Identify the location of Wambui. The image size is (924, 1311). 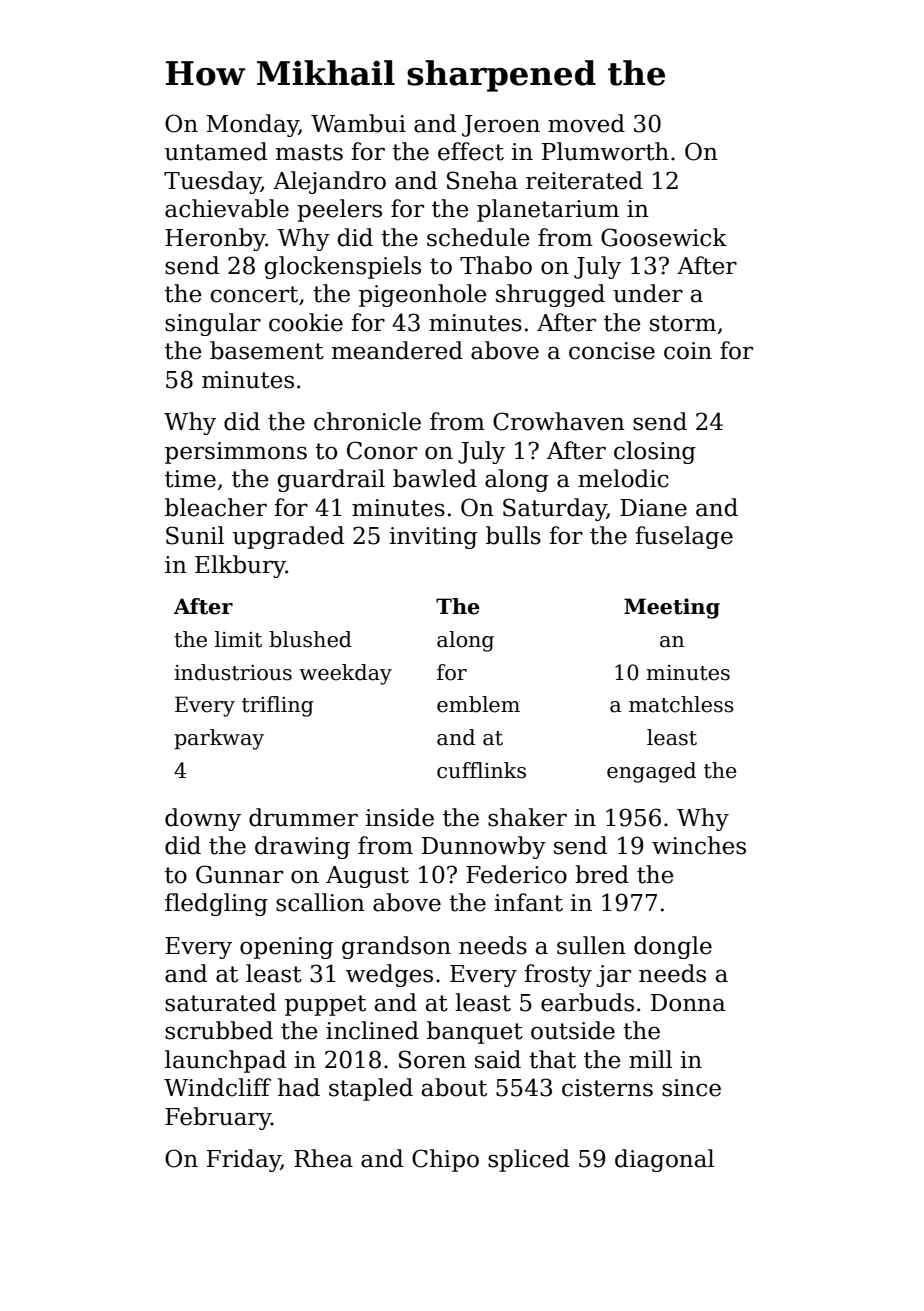
(358, 123).
